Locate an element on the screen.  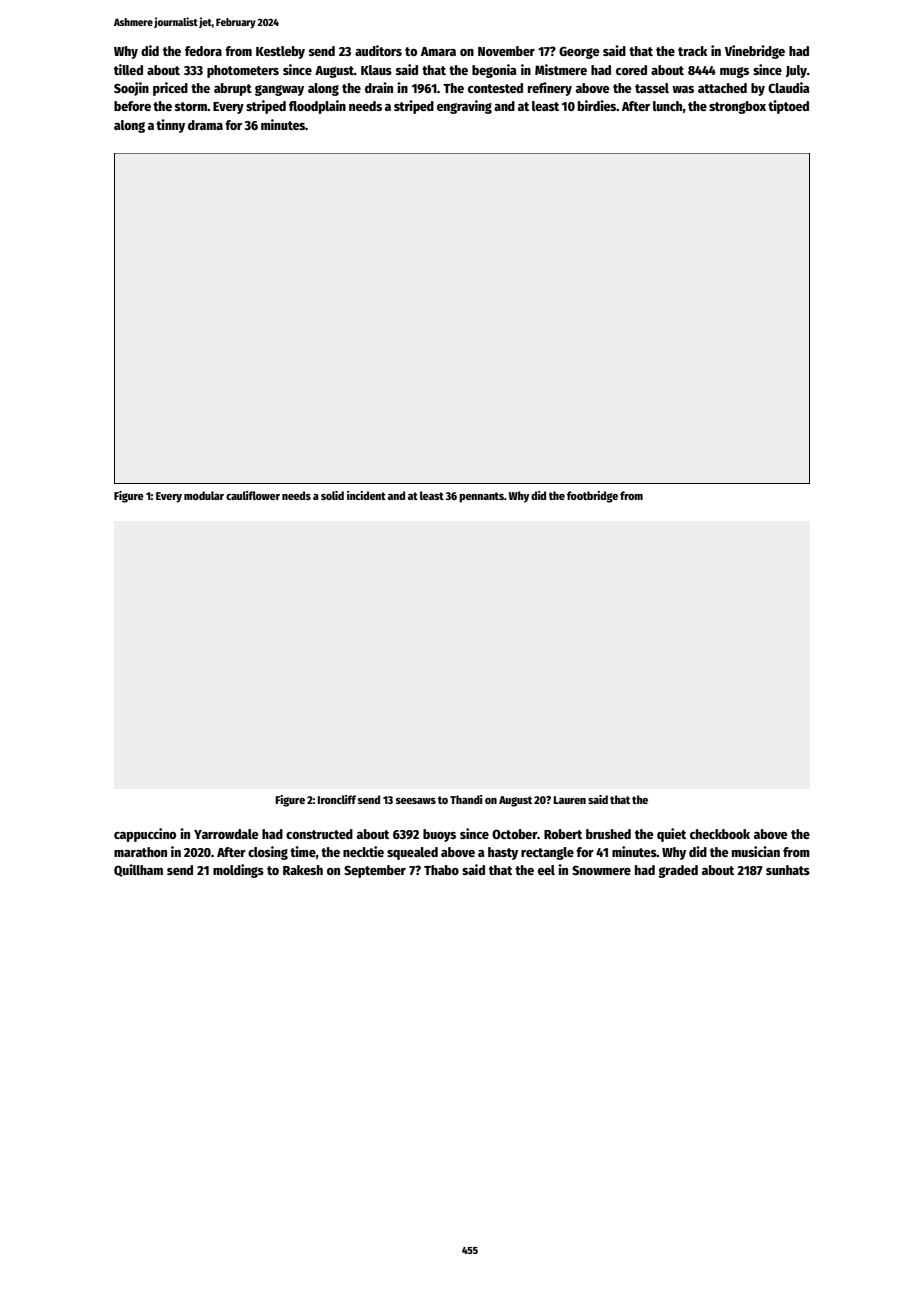
pennants is located at coordinates (481, 497).
